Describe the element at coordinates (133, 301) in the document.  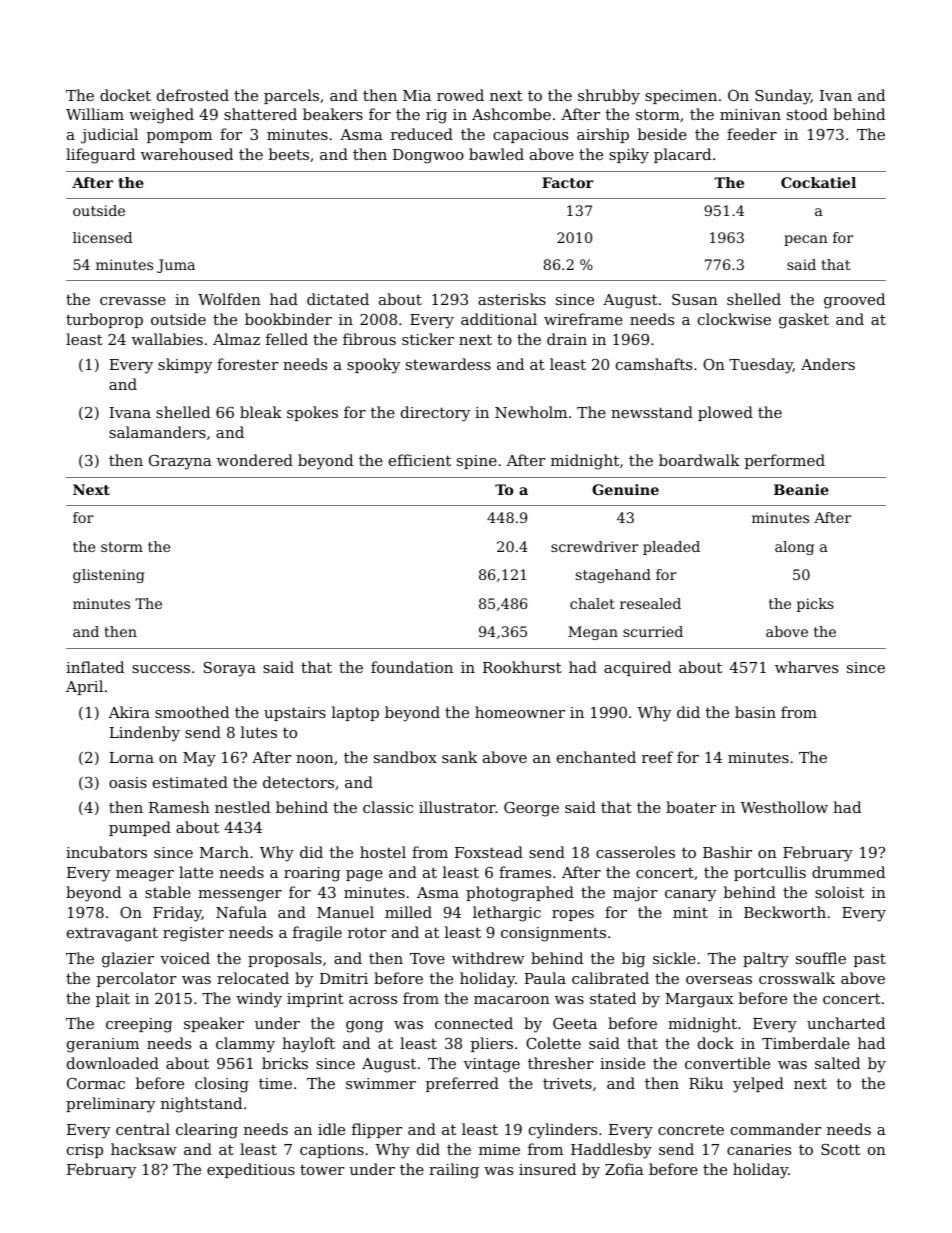
I see `crevasse` at that location.
